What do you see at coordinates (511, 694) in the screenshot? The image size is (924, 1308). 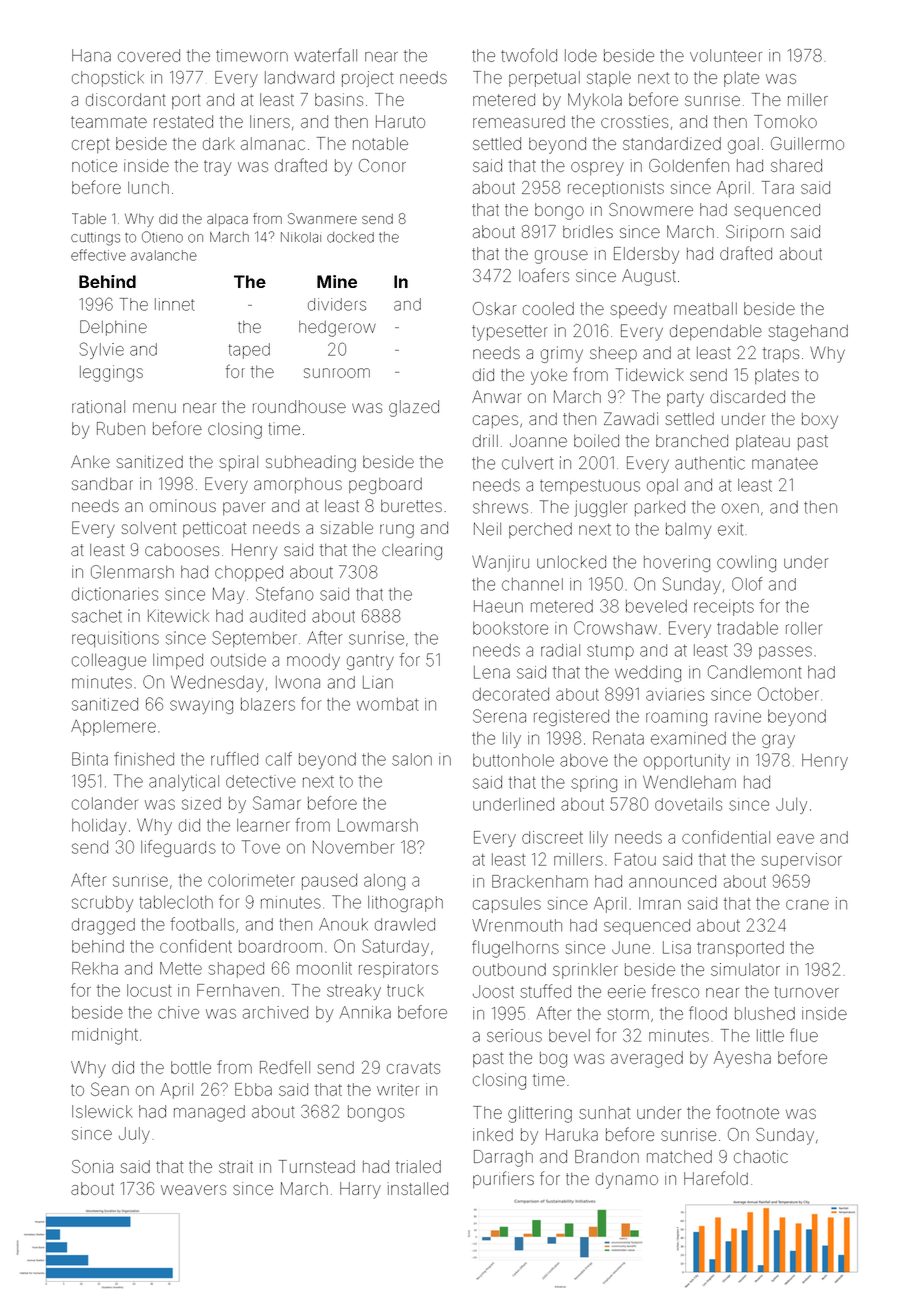 I see `decorated` at bounding box center [511, 694].
